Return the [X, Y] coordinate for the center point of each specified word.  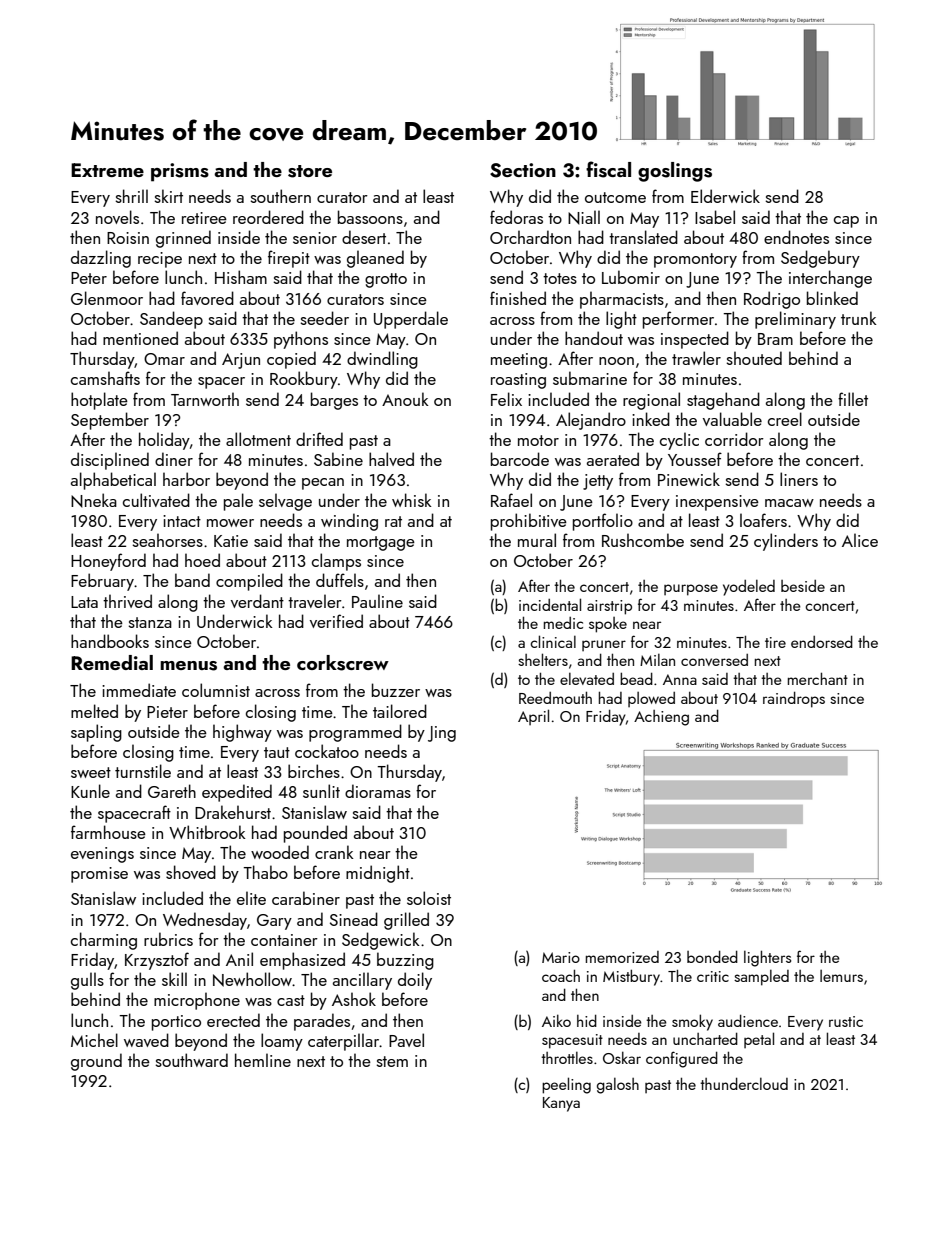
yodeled [749, 587]
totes [560, 278]
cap [846, 222]
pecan [323, 484]
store [310, 171]
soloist [429, 898]
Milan [657, 659]
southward [191, 1060]
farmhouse [108, 832]
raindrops [794, 699]
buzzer [396, 690]
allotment [258, 439]
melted [94, 711]
